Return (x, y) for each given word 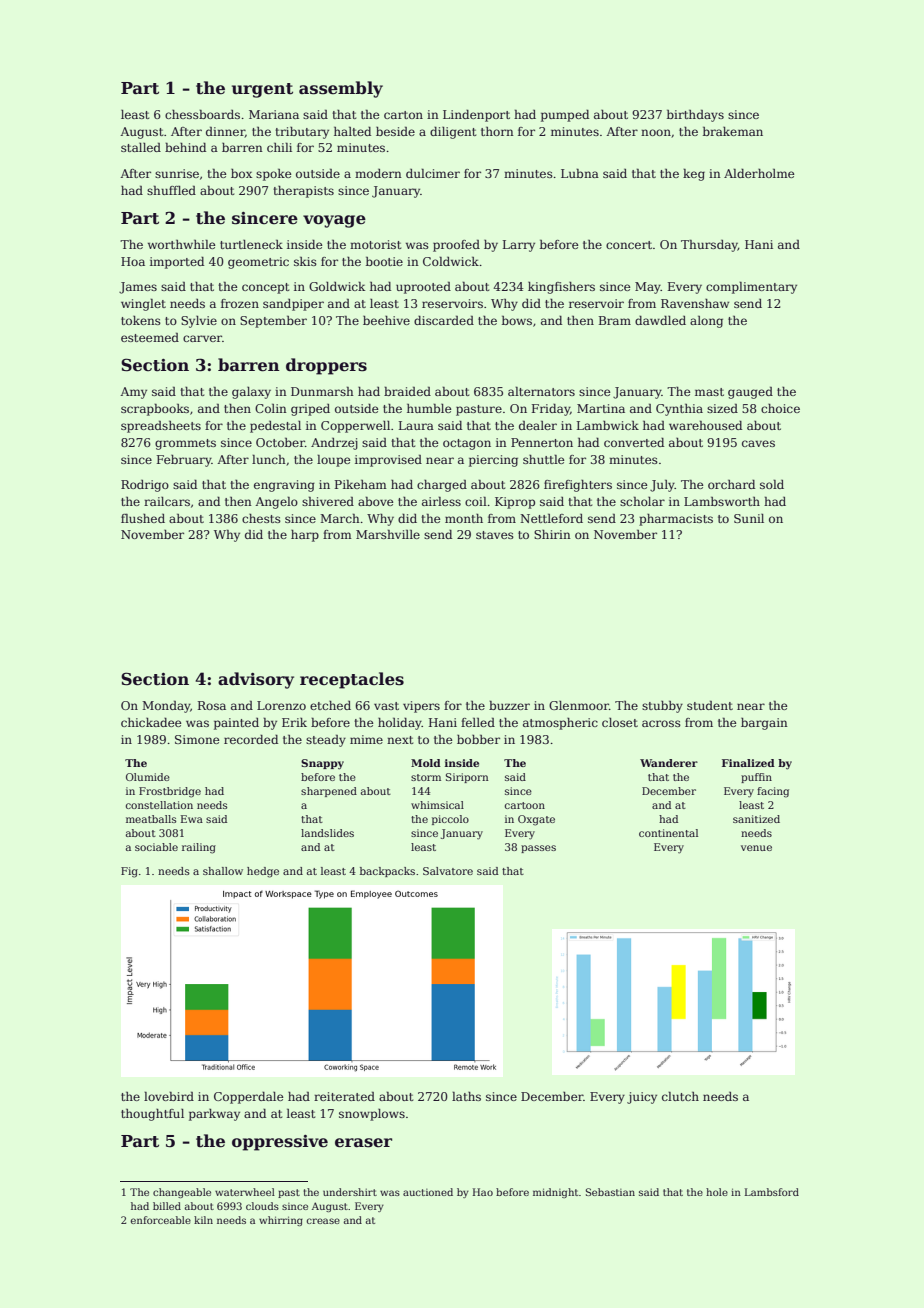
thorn (497, 131)
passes (538, 849)
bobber (478, 739)
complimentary (751, 287)
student (710, 705)
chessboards (202, 114)
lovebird (169, 1096)
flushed (143, 518)
